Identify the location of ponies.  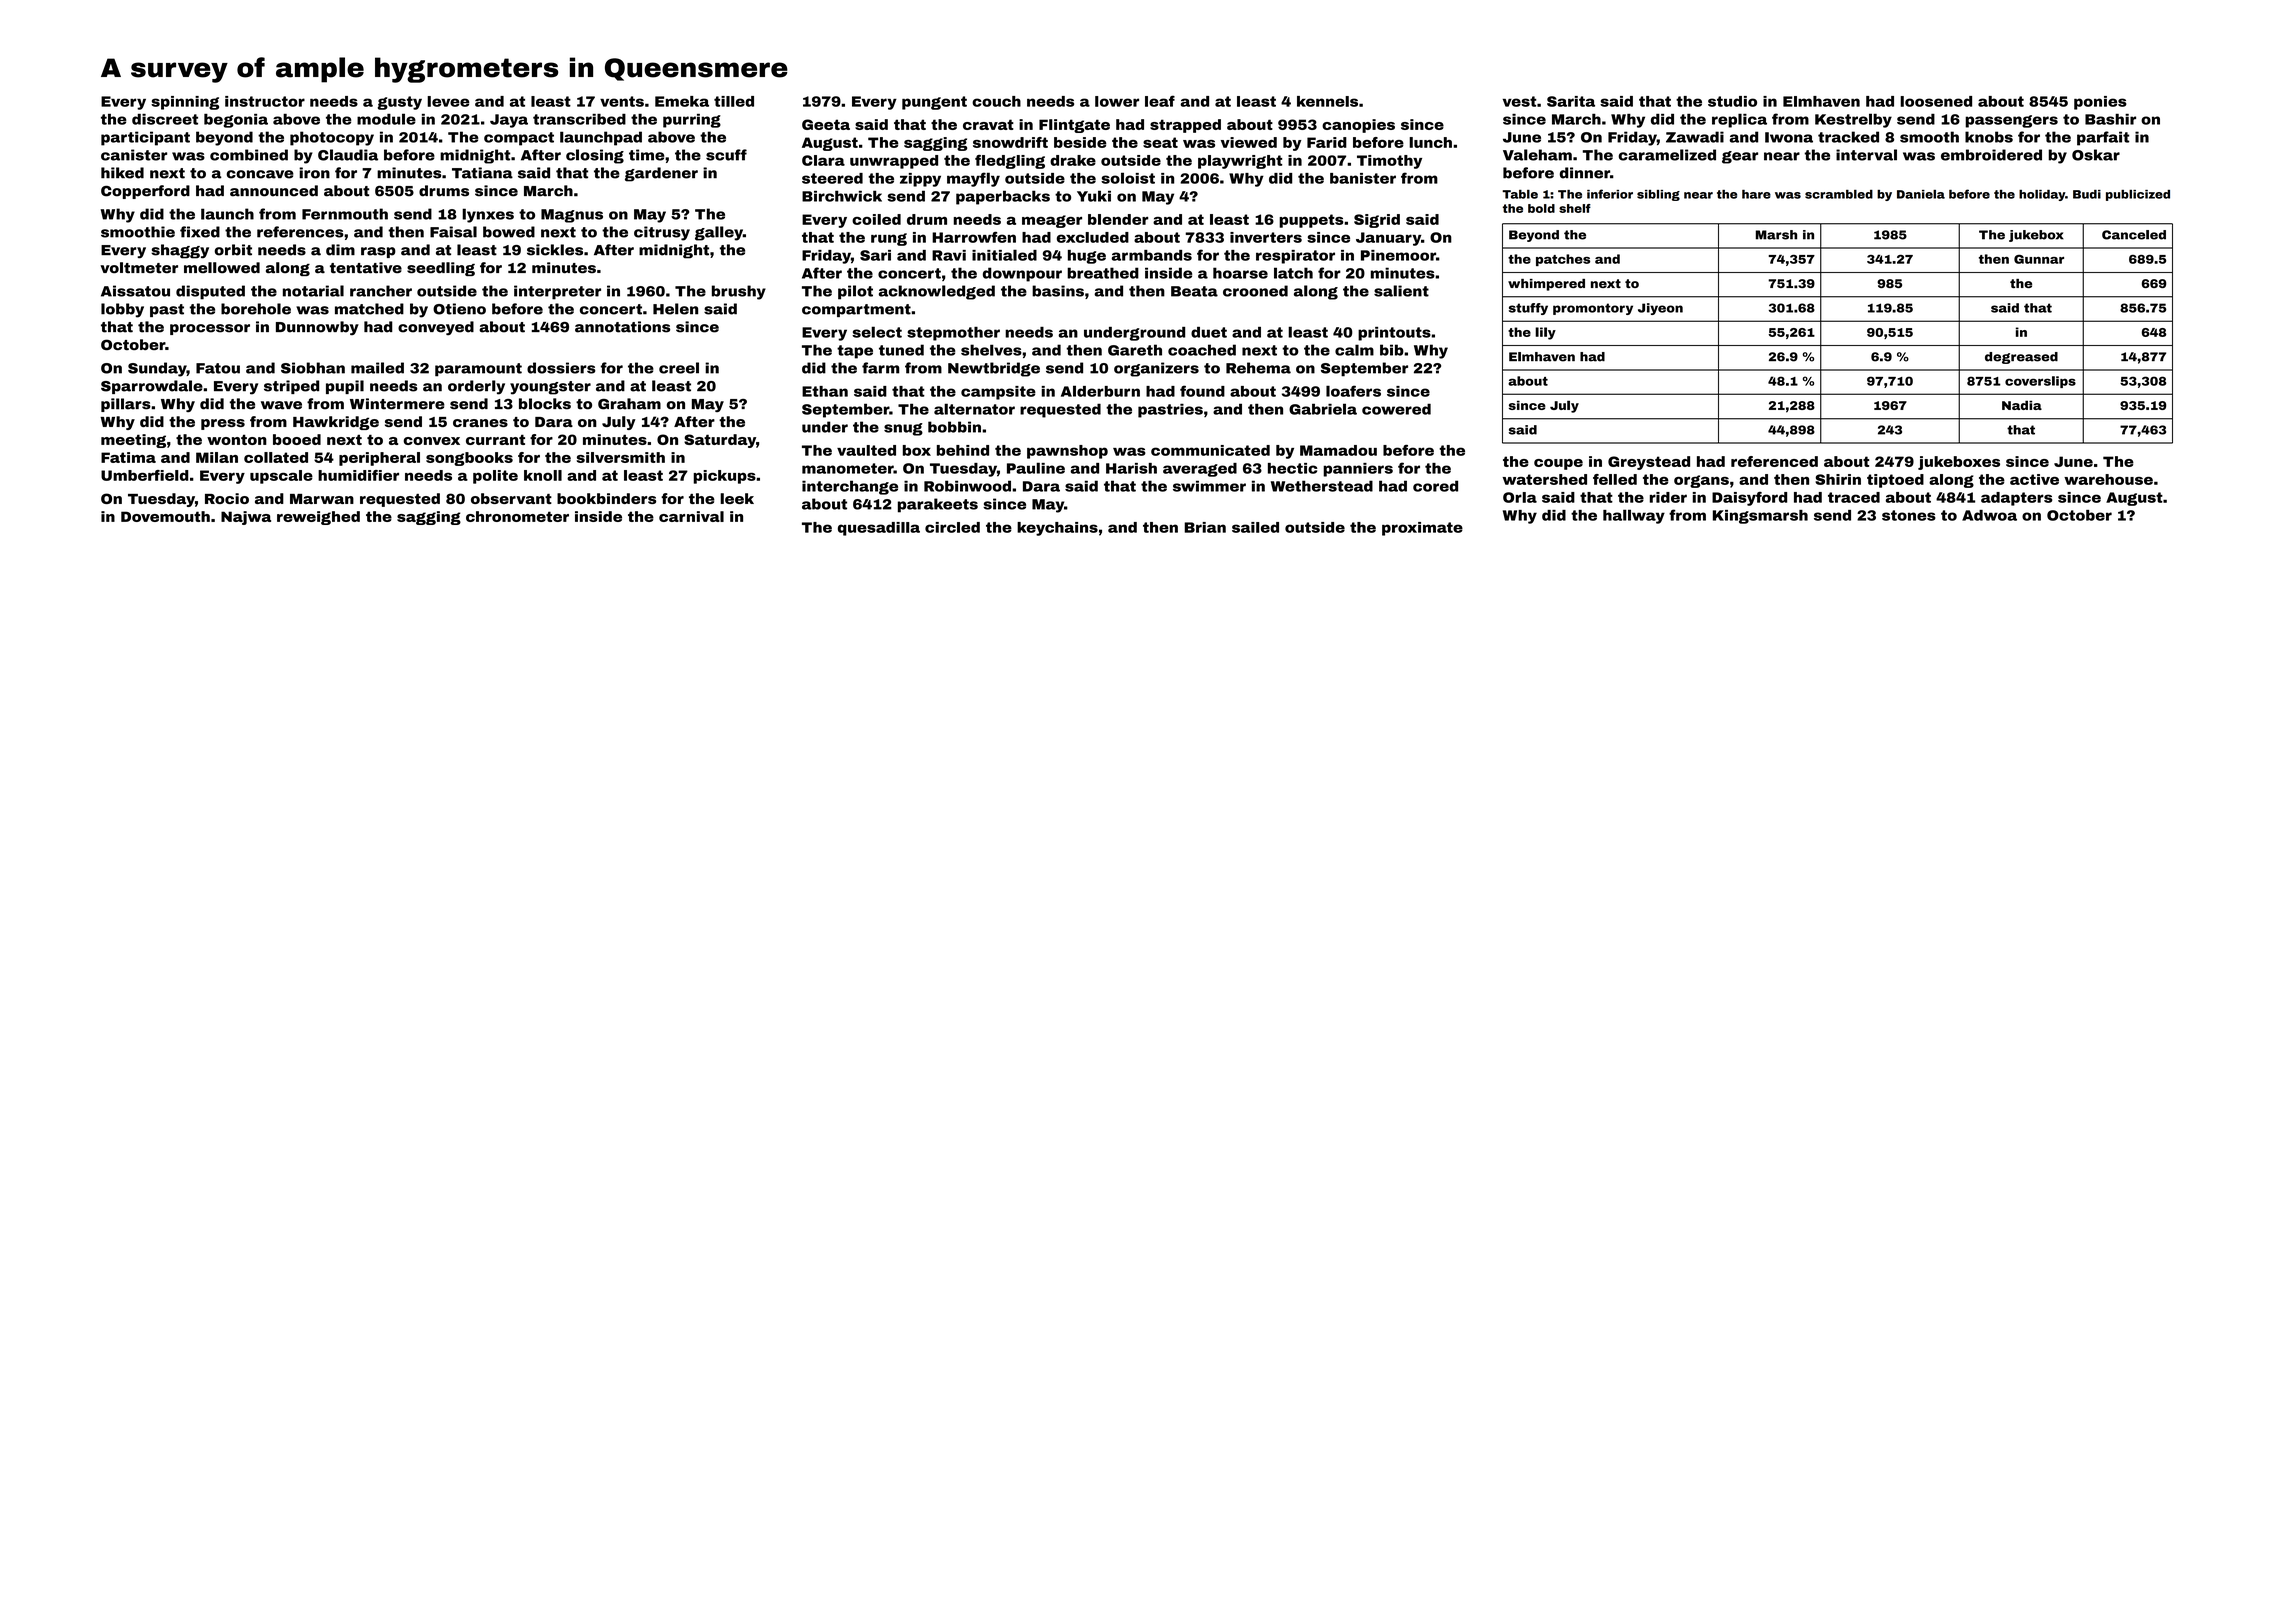
(2100, 103).
